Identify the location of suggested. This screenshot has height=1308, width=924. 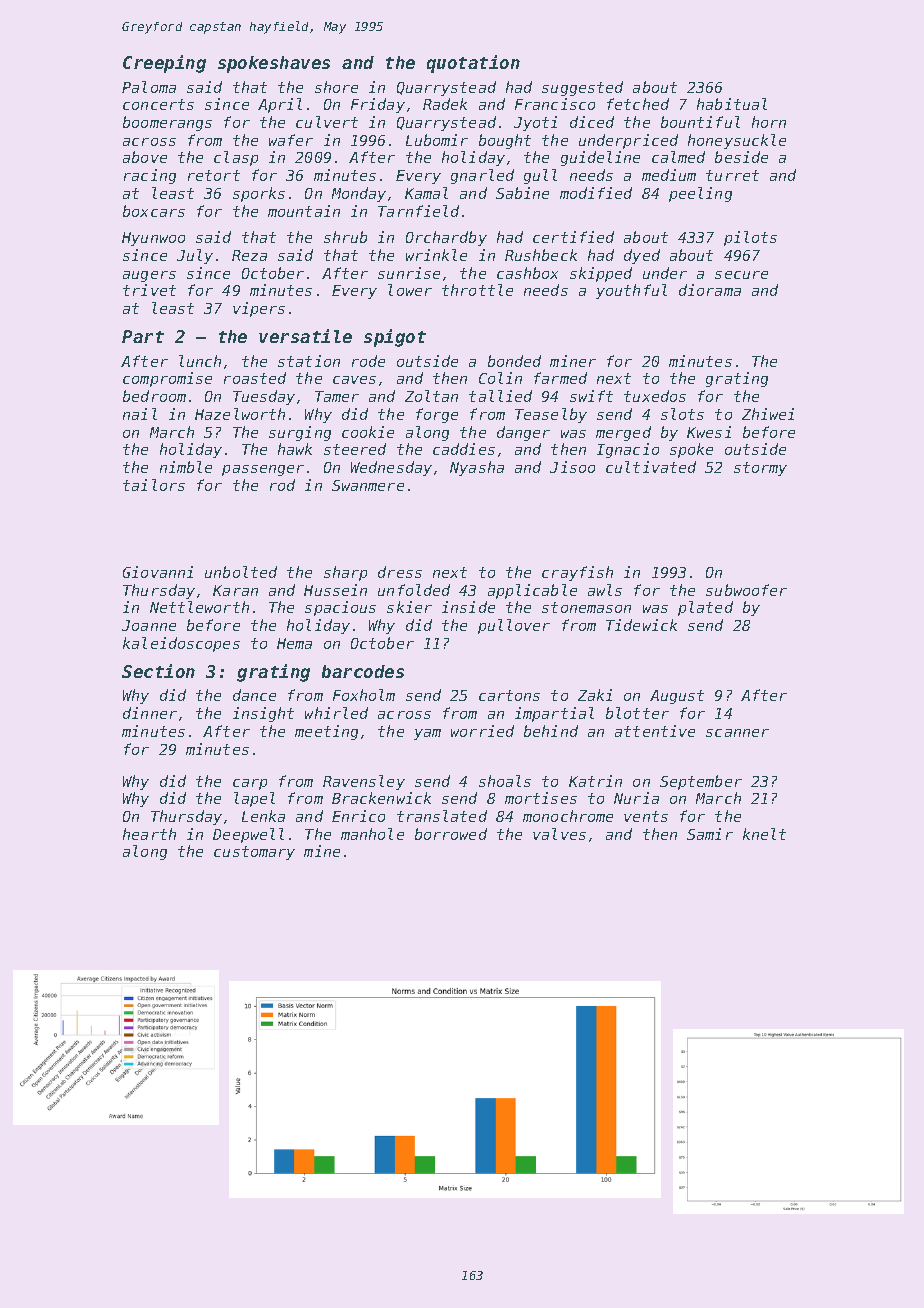
(582, 88).
